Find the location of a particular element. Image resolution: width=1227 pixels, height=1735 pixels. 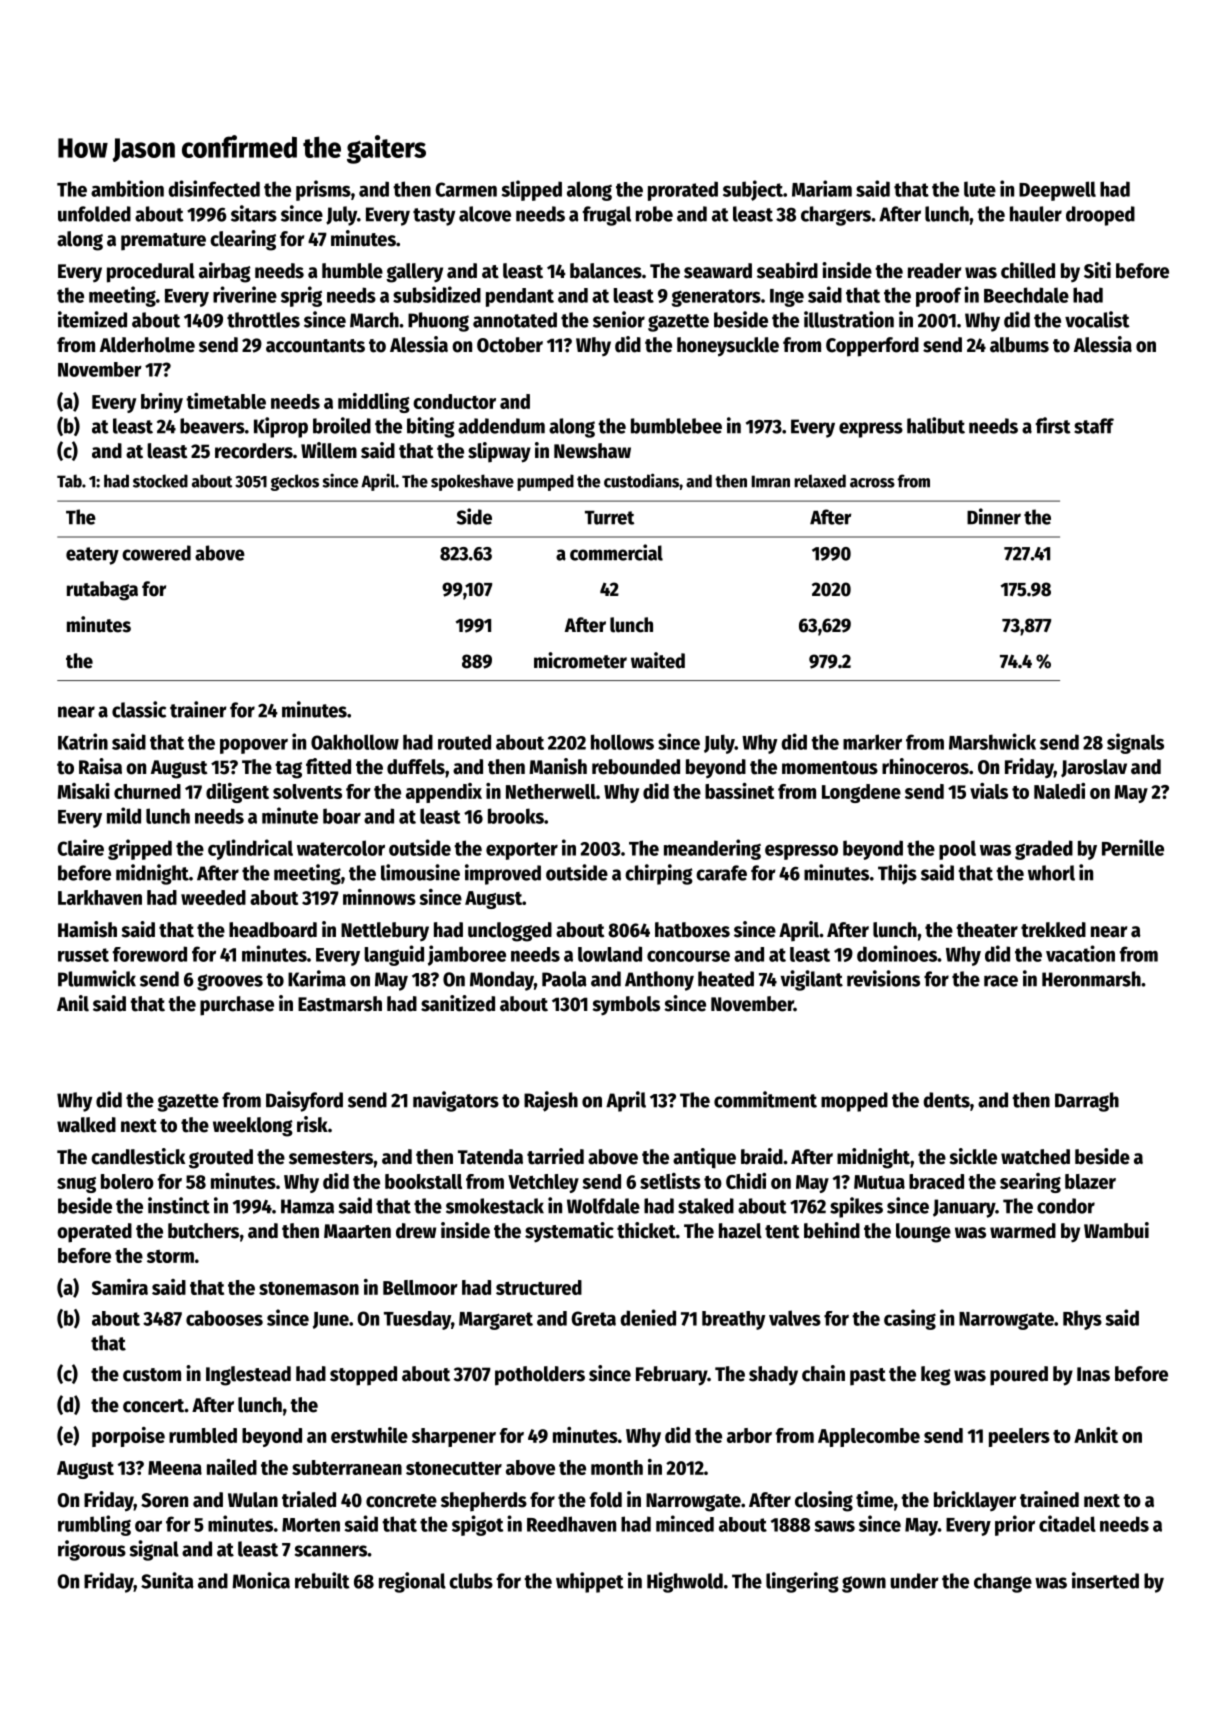

Anil is located at coordinates (73, 1003).
